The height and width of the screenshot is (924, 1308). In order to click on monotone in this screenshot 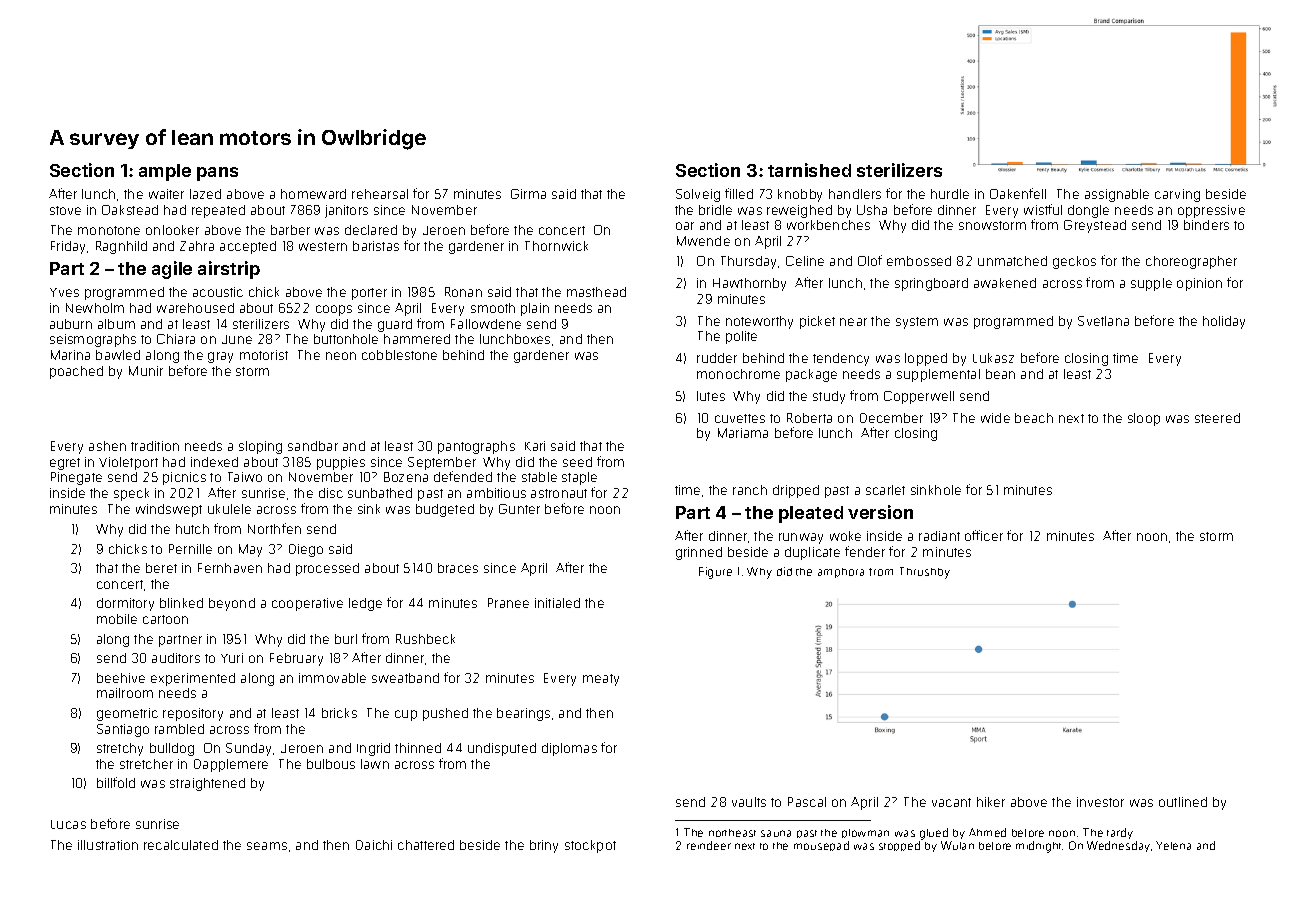, I will do `click(109, 230)`.
